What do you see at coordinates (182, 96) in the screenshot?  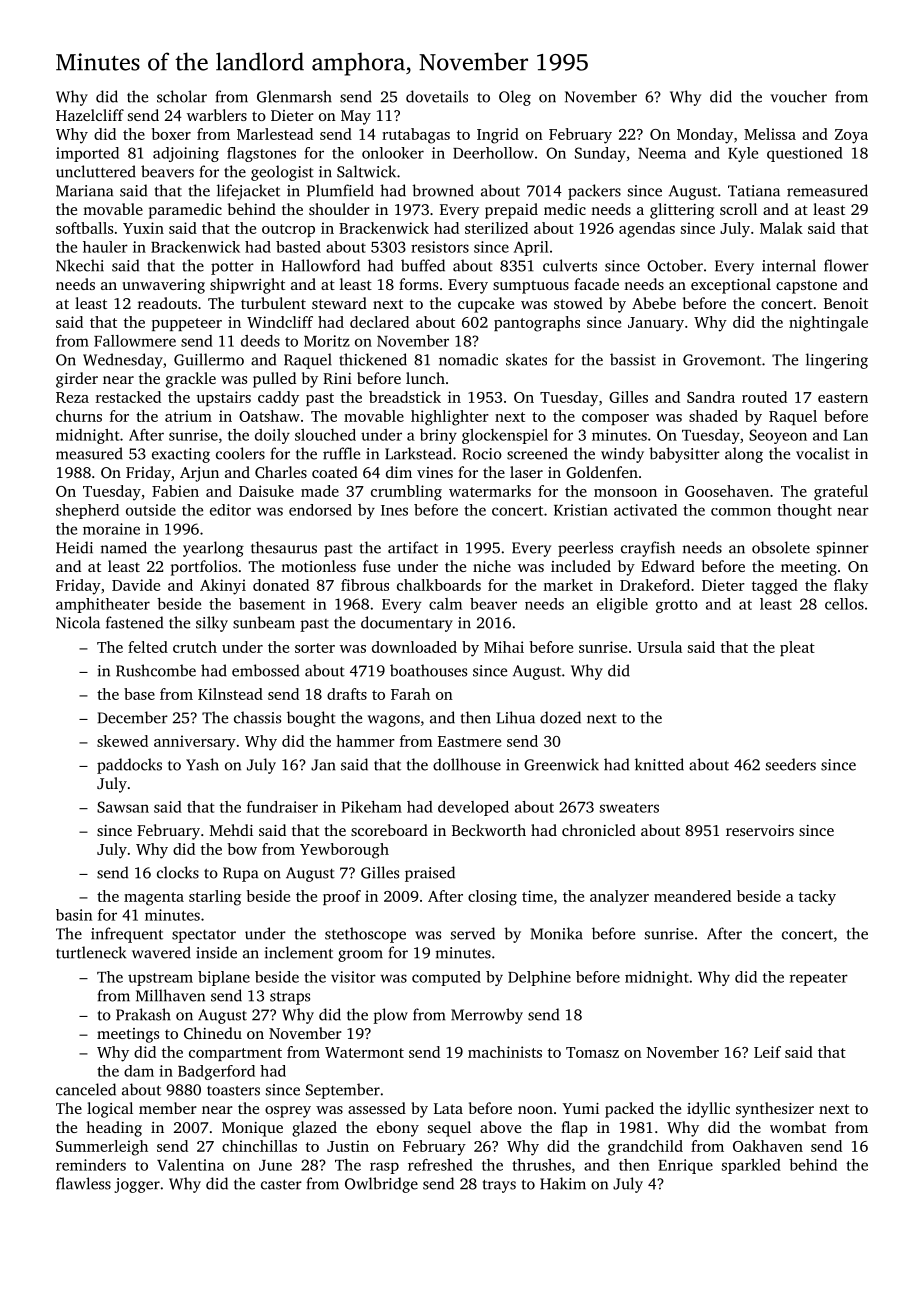 I see `scholar` at bounding box center [182, 96].
